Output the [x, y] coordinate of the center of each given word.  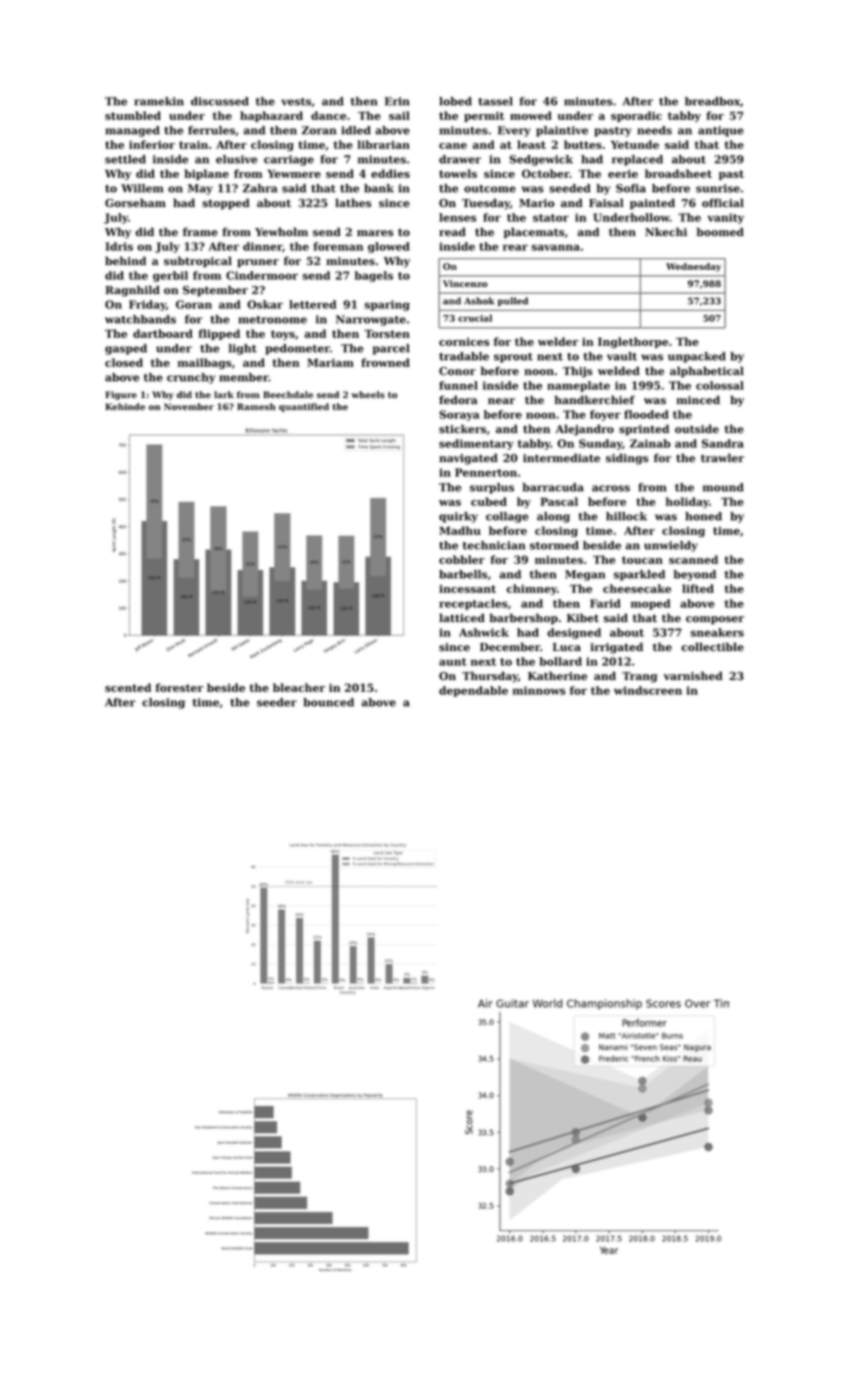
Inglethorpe [633, 342]
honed [703, 516]
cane [453, 146]
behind [125, 260]
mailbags [204, 363]
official [723, 203]
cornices [464, 342]
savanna [555, 247]
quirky [458, 517]
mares [375, 233]
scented [128, 687]
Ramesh [256, 406]
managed [132, 131]
